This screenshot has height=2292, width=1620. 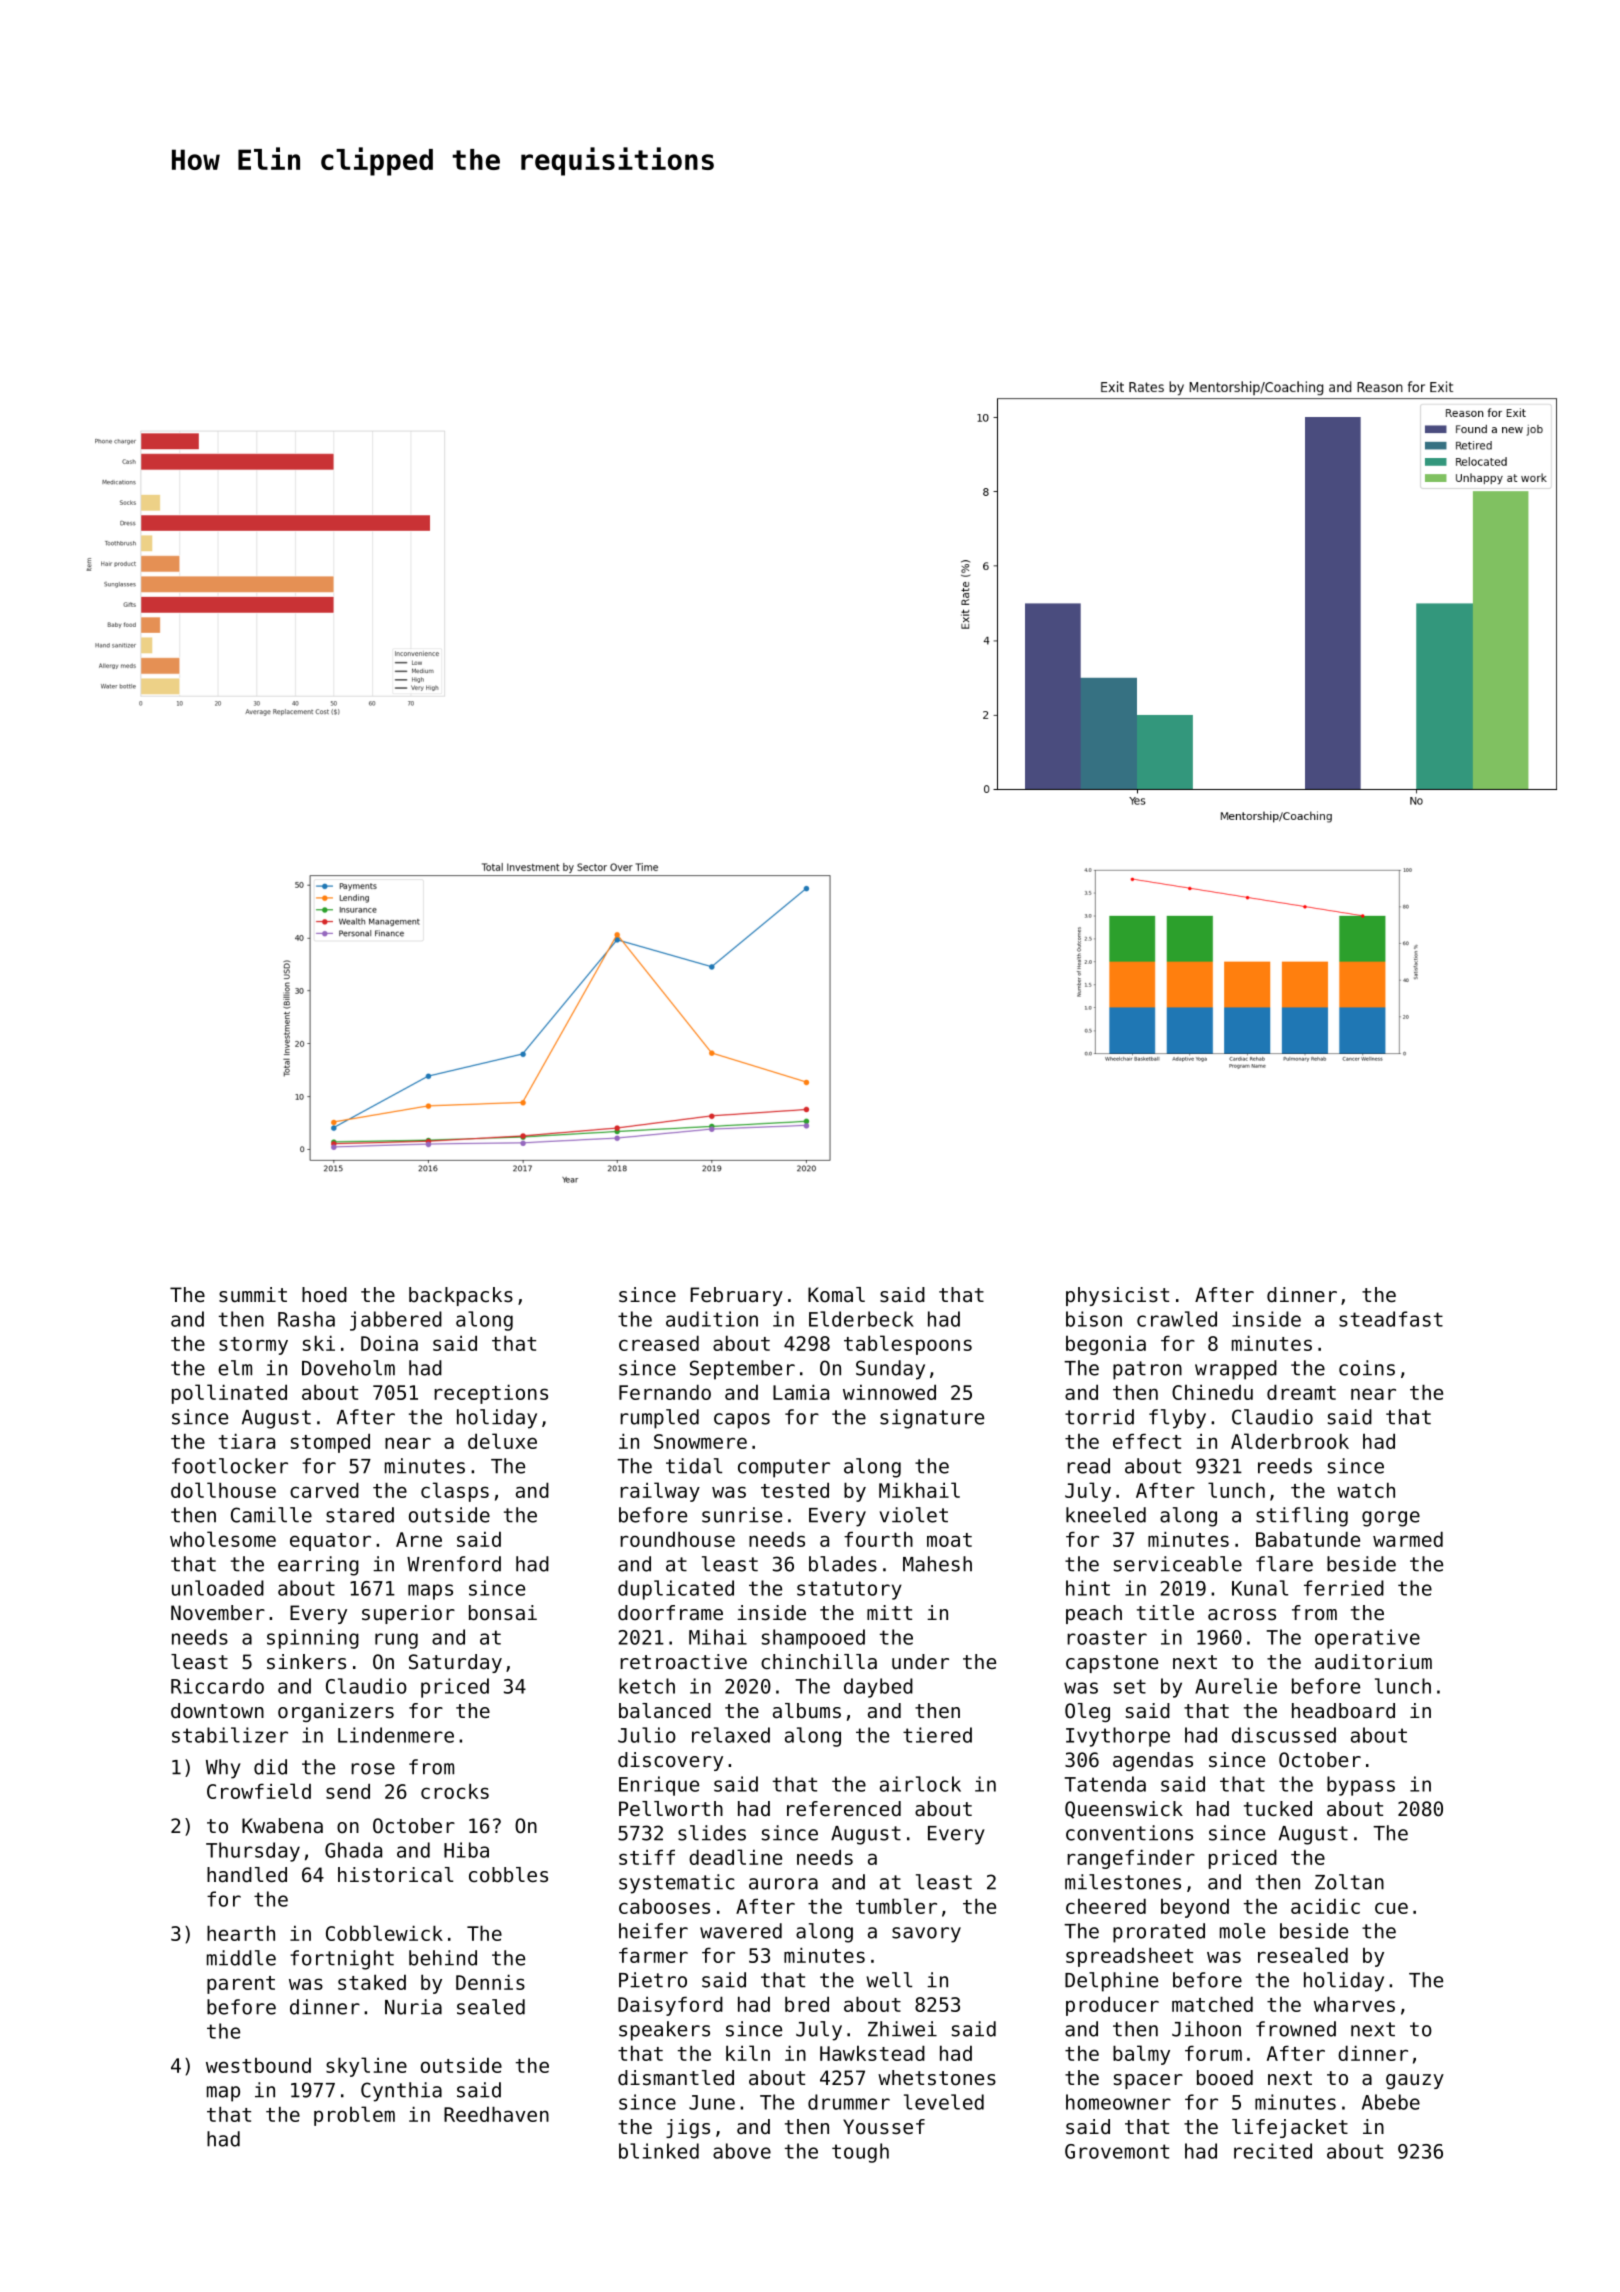 What do you see at coordinates (659, 2151) in the screenshot?
I see `blinked` at bounding box center [659, 2151].
